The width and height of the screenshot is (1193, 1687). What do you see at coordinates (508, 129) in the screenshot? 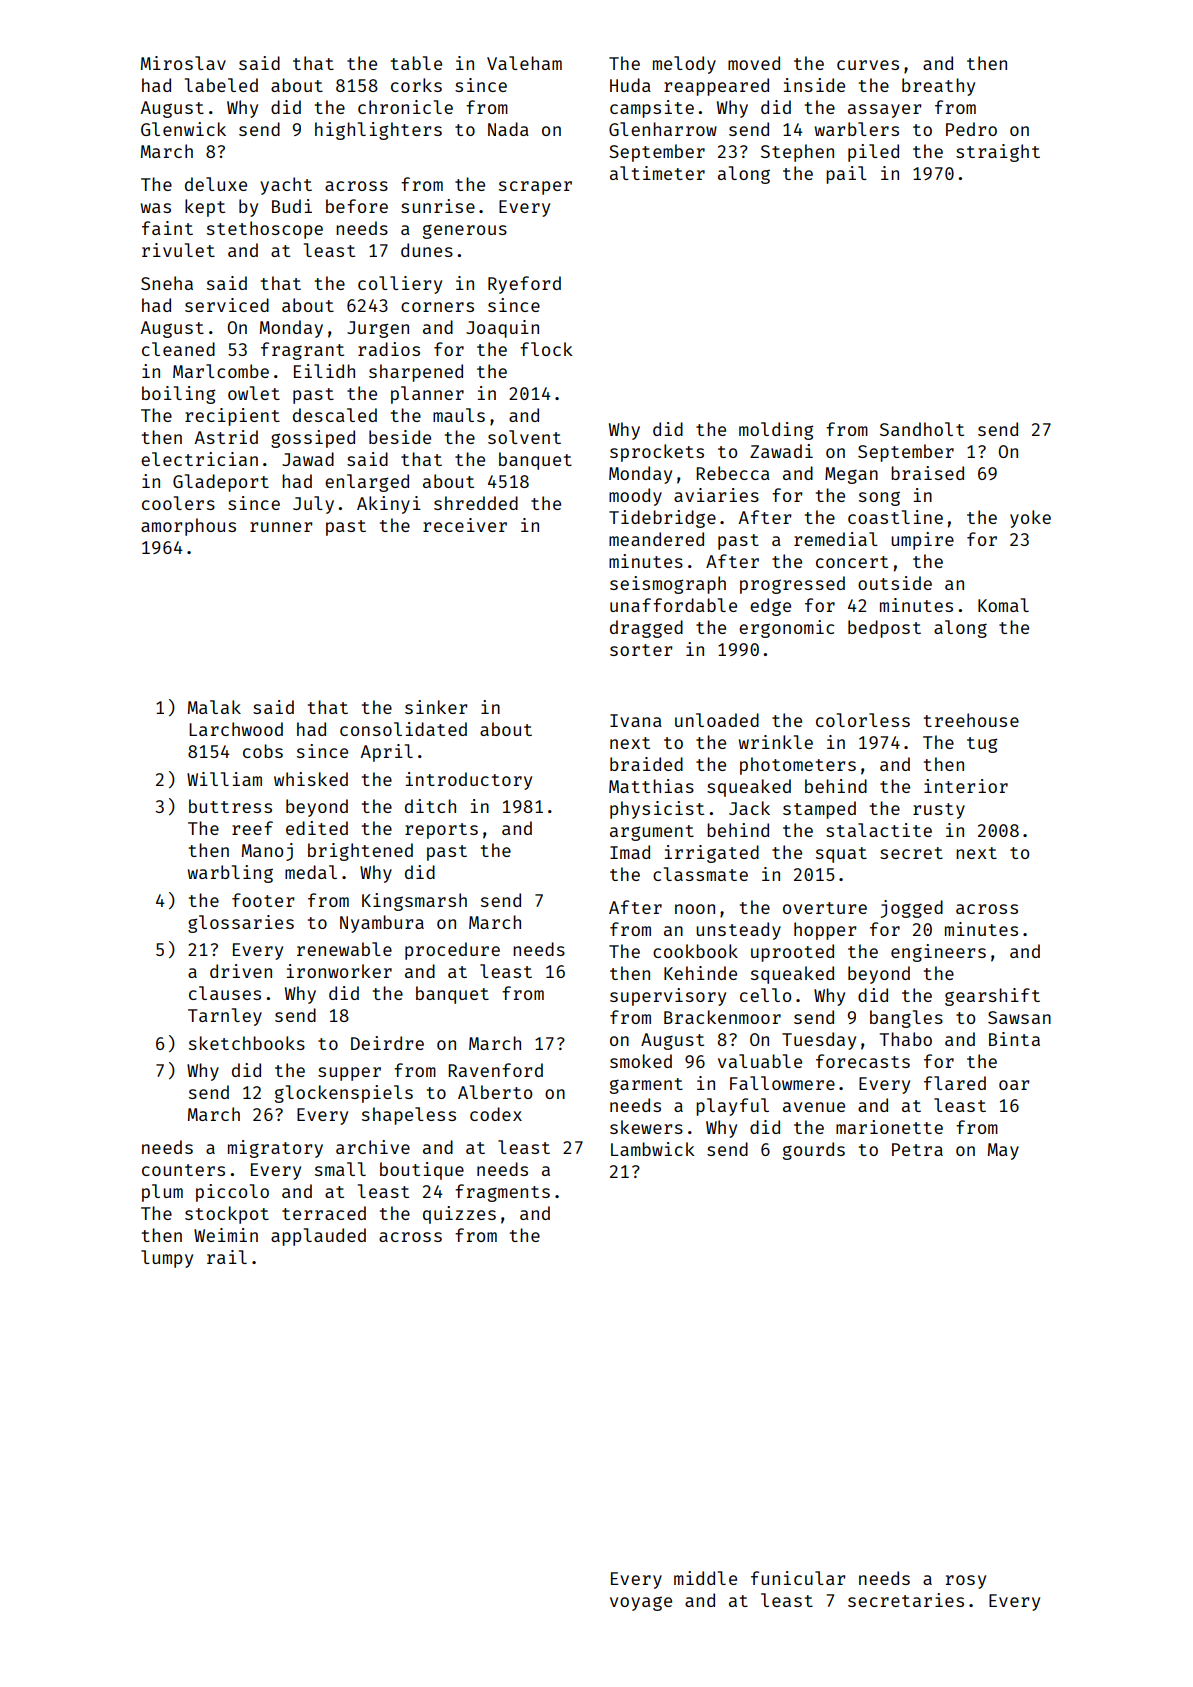
I see `Nada` at bounding box center [508, 129].
